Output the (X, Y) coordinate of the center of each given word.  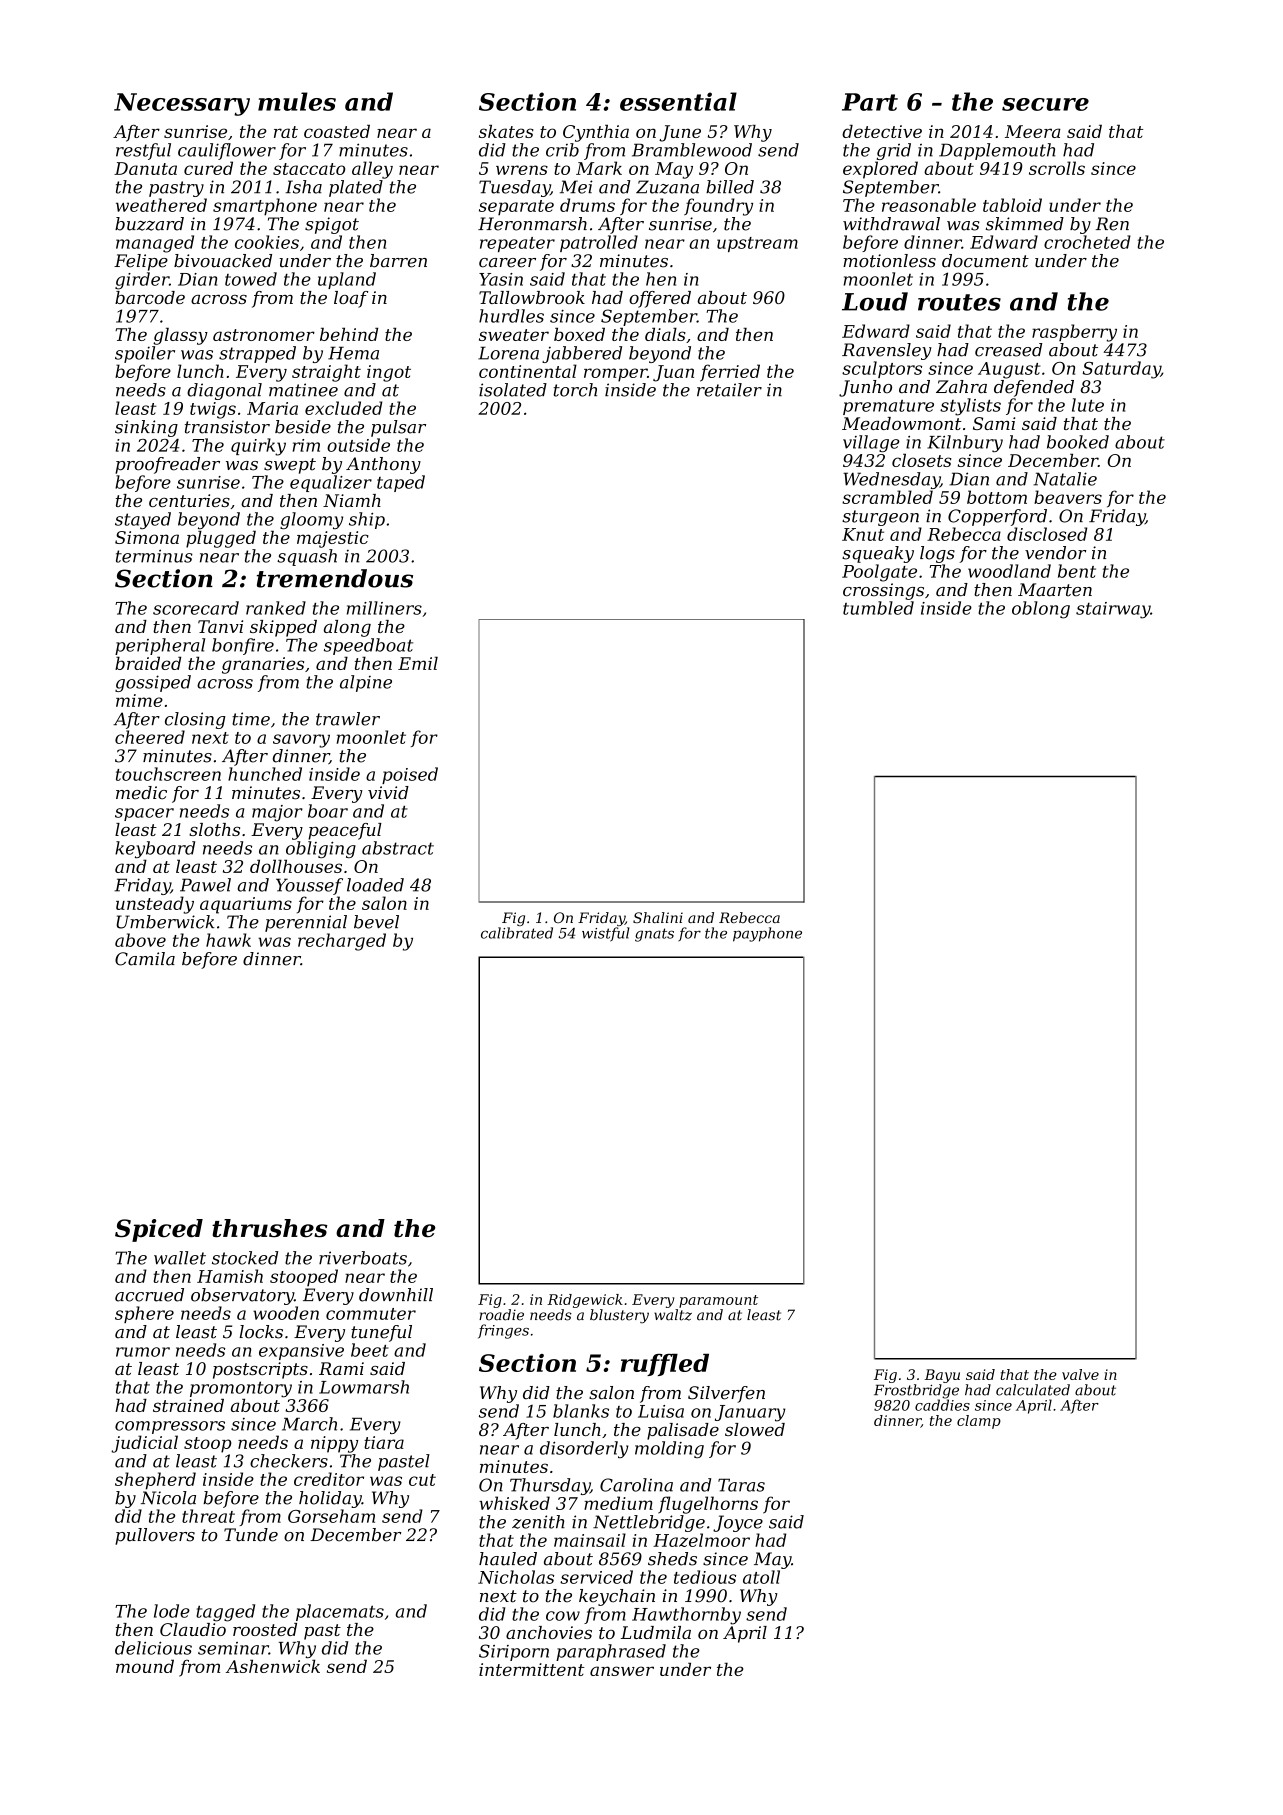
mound (145, 1666)
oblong (1041, 610)
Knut (863, 534)
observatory (242, 1296)
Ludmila (656, 1632)
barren (398, 261)
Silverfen (726, 1394)
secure (1045, 104)
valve (1080, 1374)
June (680, 133)
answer (622, 1671)
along (347, 628)
